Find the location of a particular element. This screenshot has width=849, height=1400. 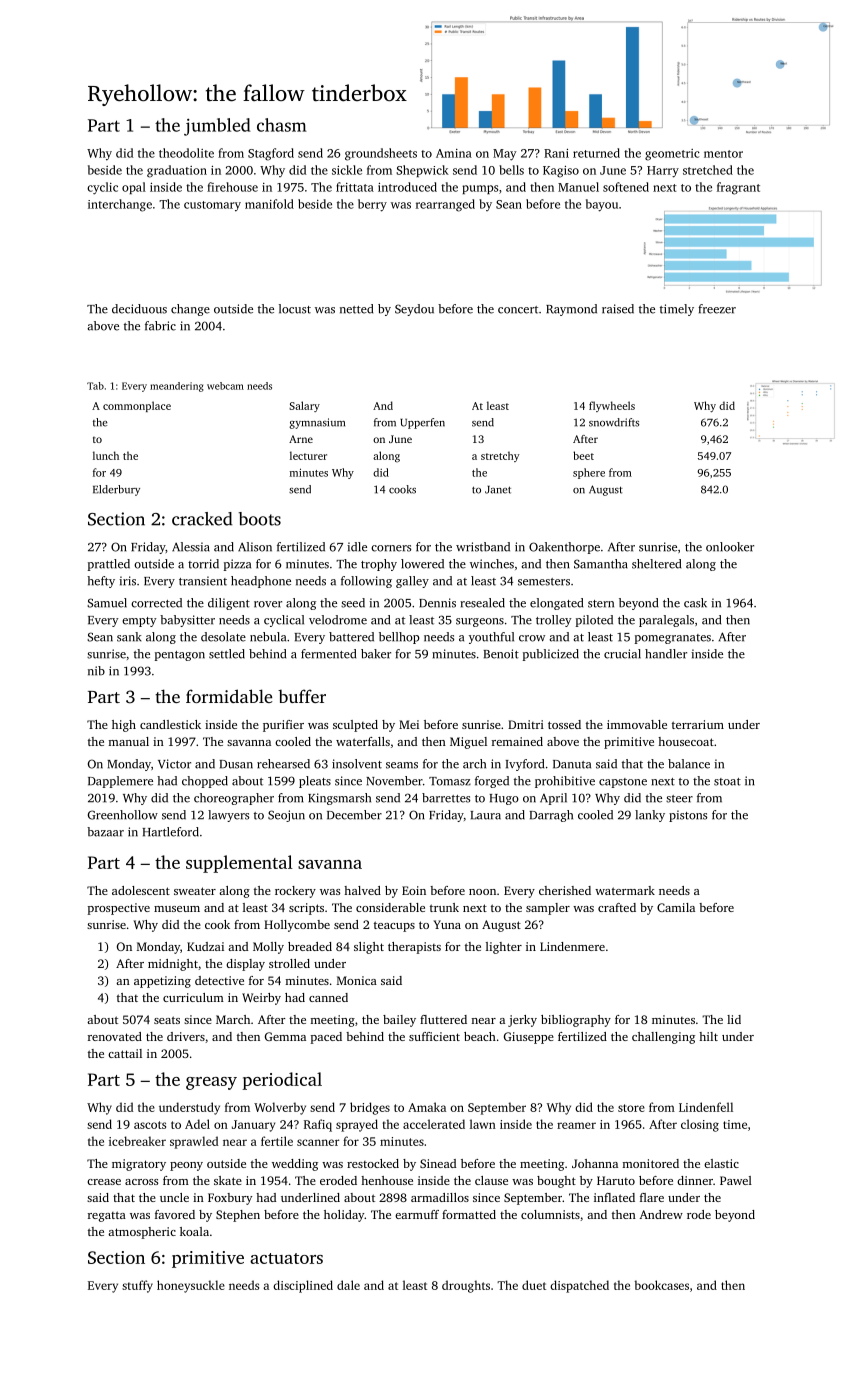

Hugo is located at coordinates (504, 799).
